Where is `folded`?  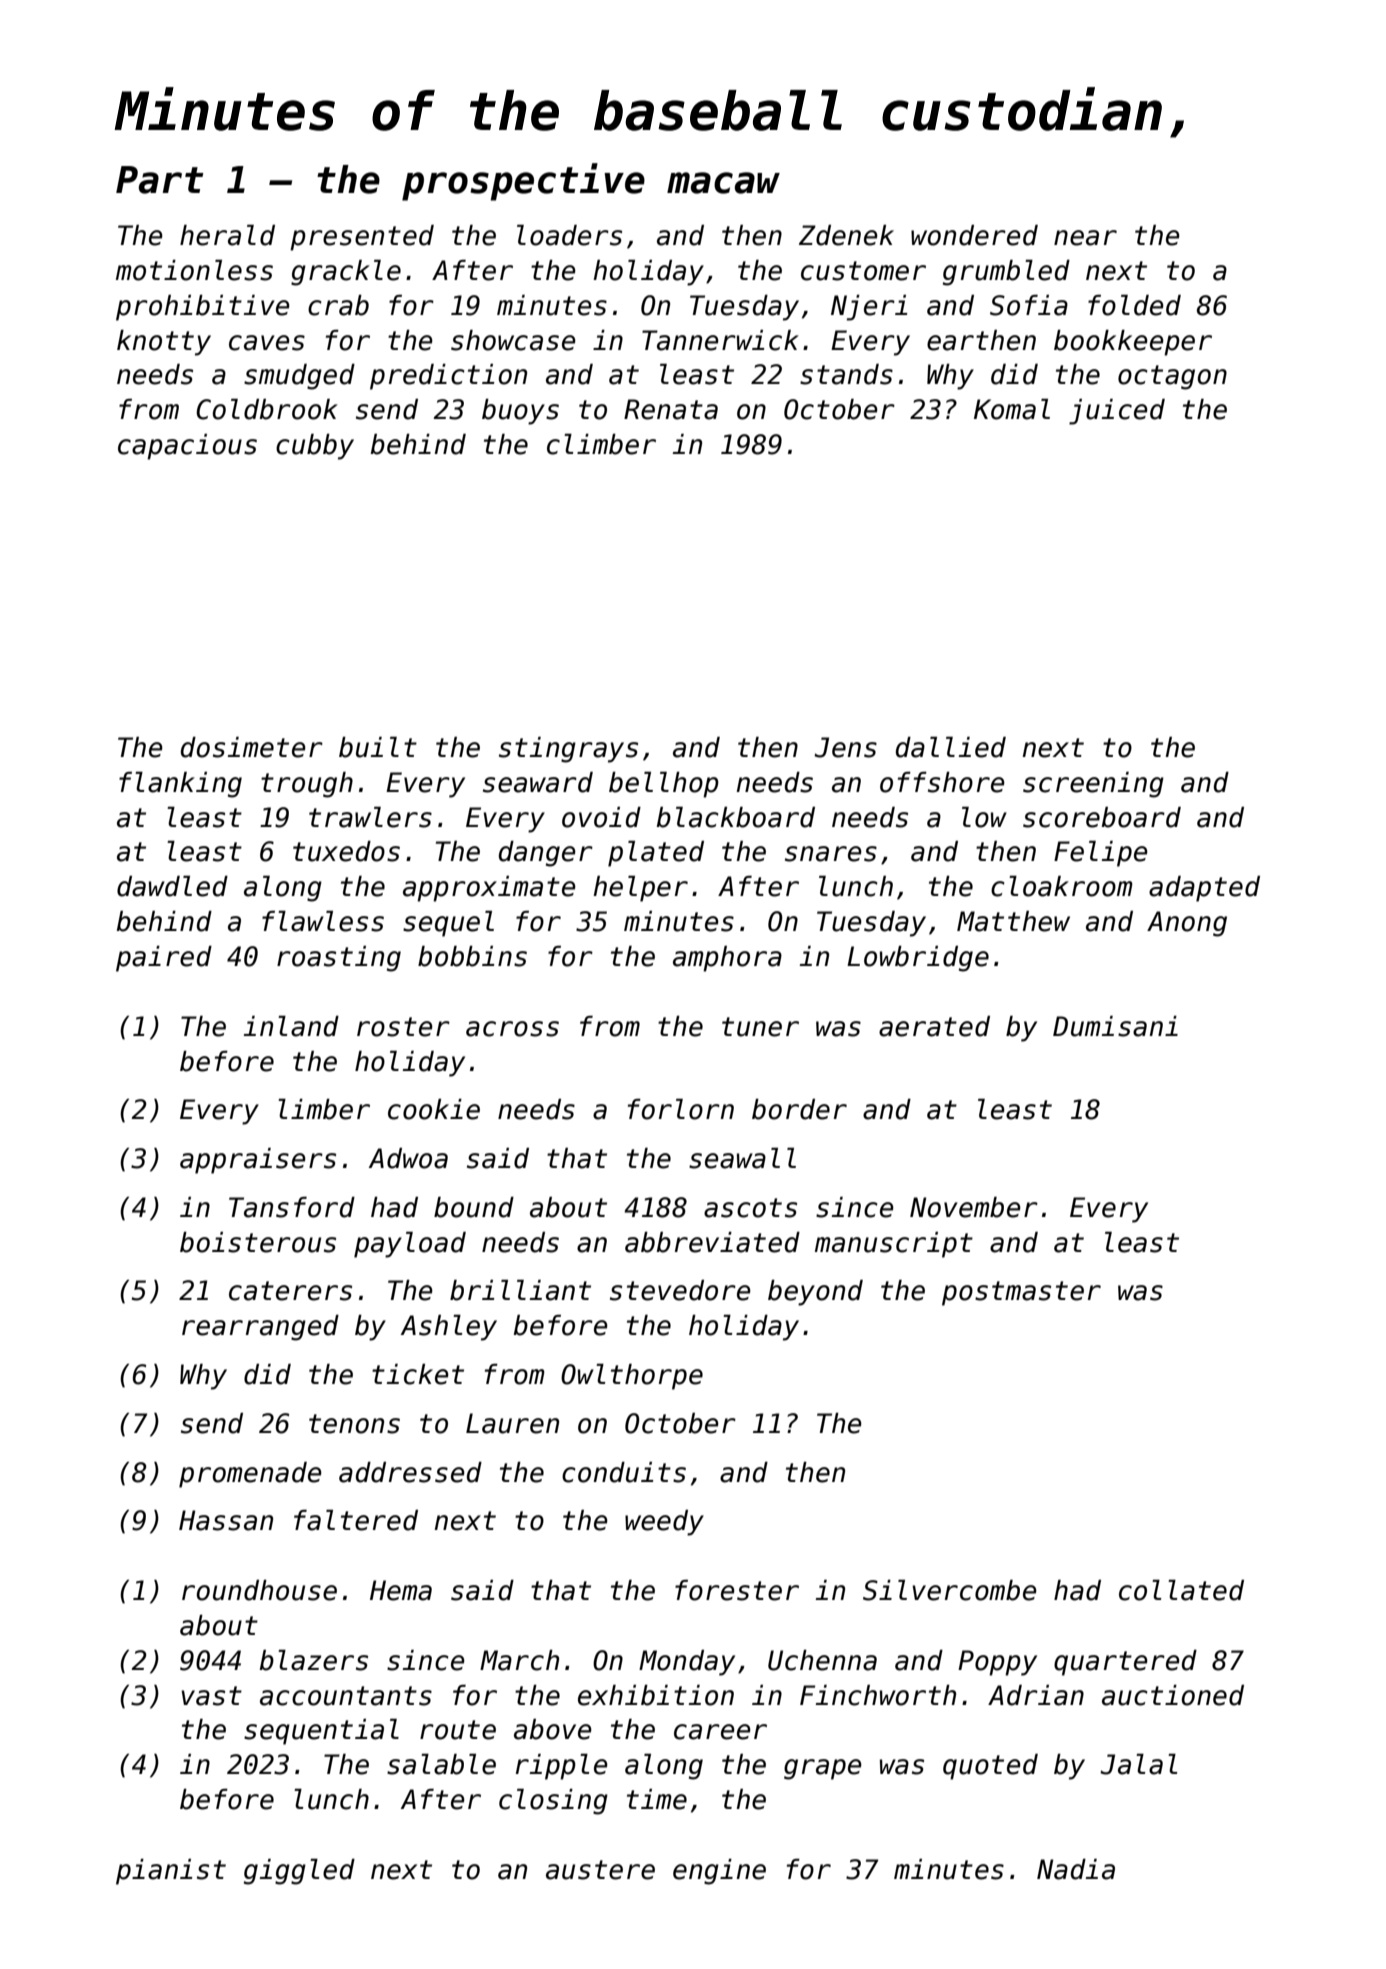 folded is located at coordinates (1134, 305).
